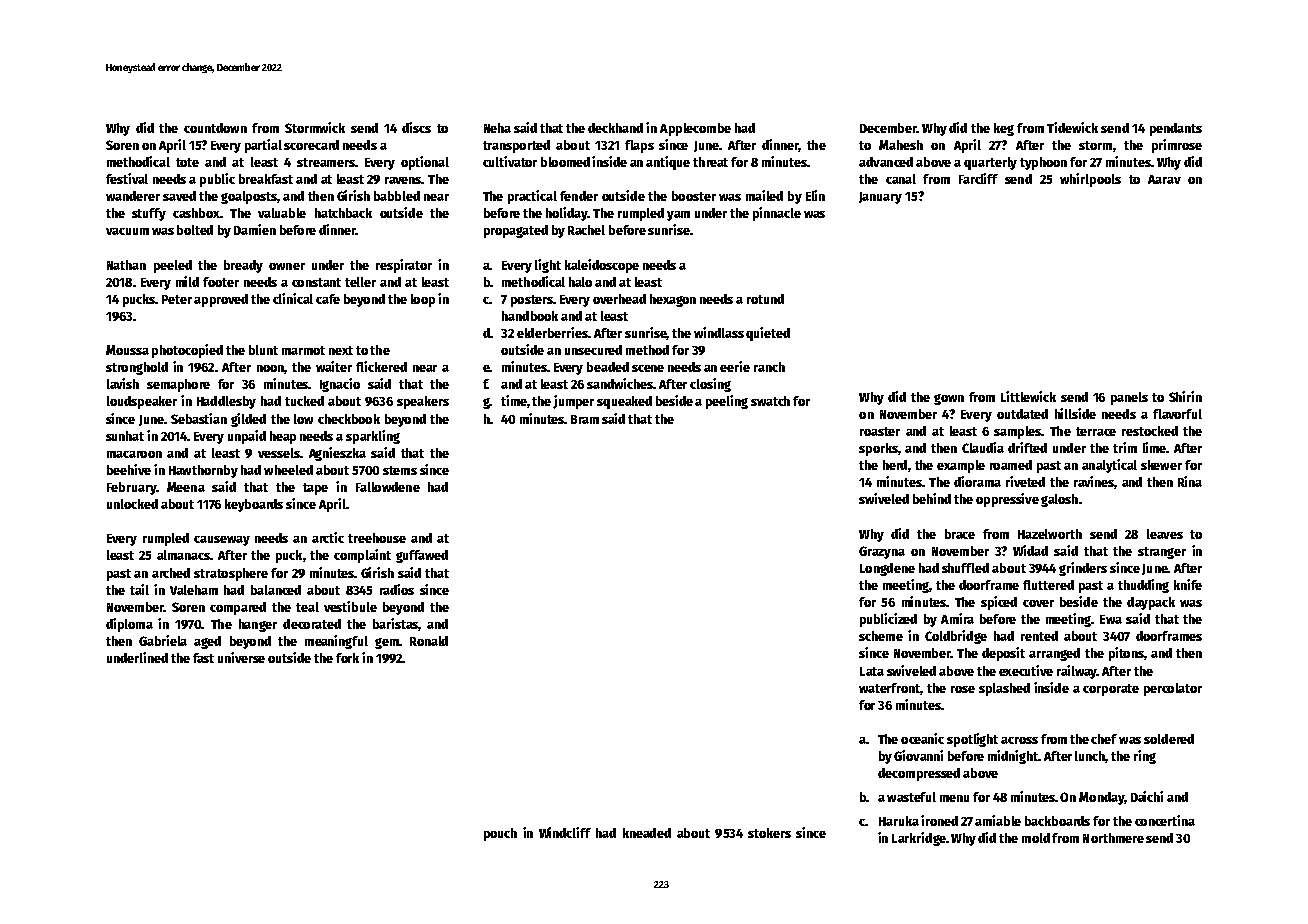 The height and width of the screenshot is (924, 1308). What do you see at coordinates (397, 589) in the screenshot?
I see `radios` at bounding box center [397, 589].
